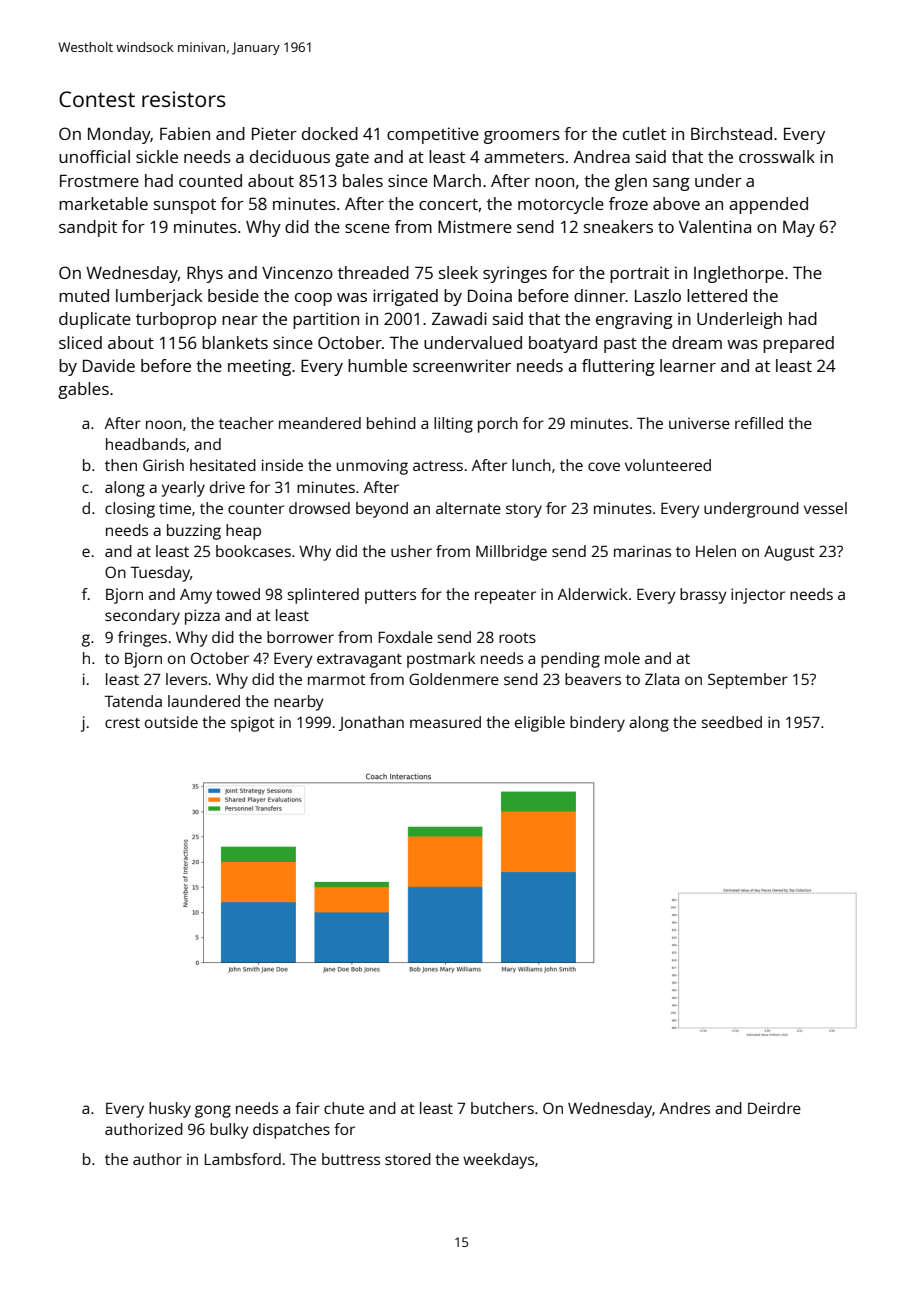  What do you see at coordinates (433, 135) in the page?
I see `competitive` at bounding box center [433, 135].
